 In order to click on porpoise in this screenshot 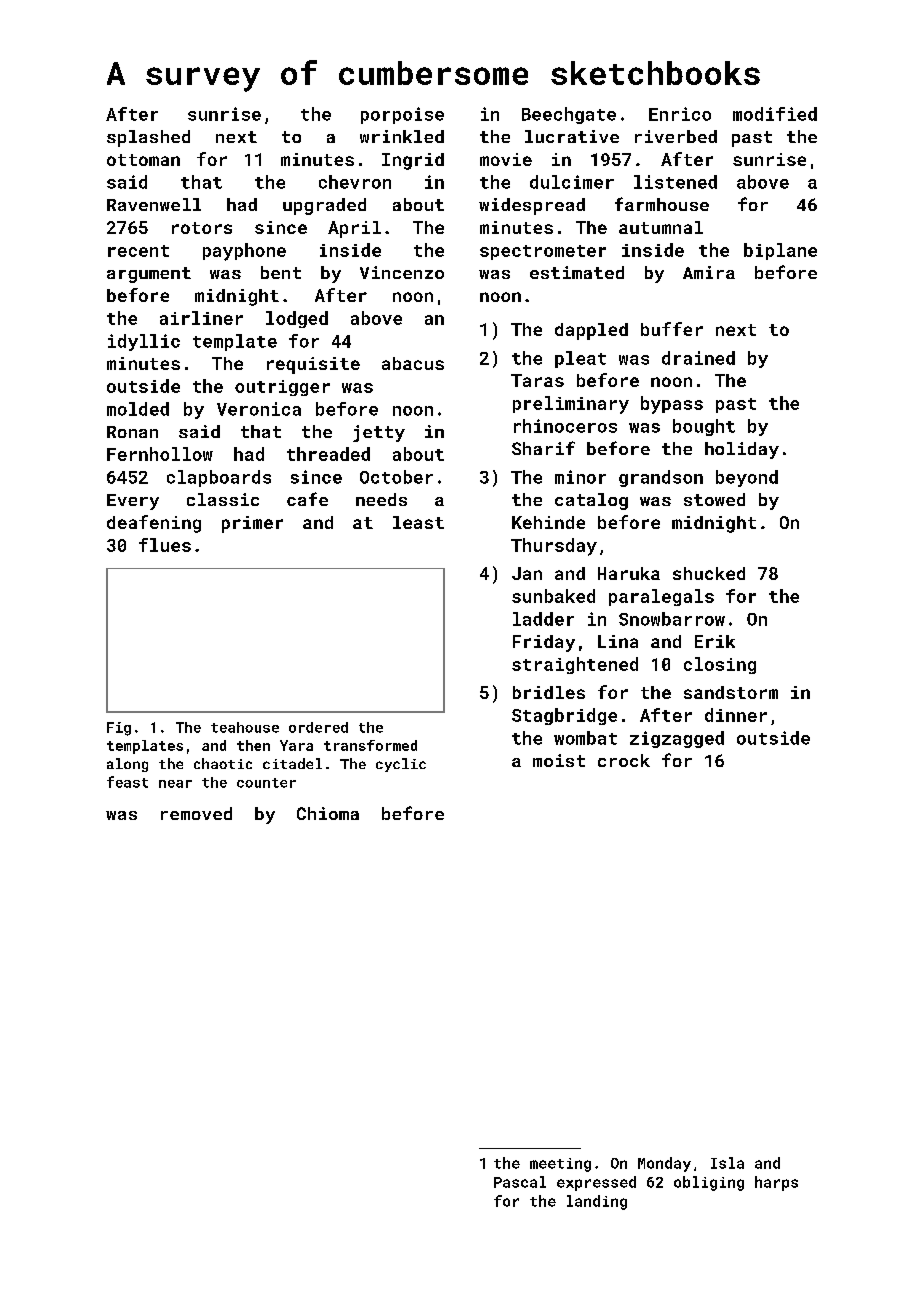, I will do `click(402, 115)`.
